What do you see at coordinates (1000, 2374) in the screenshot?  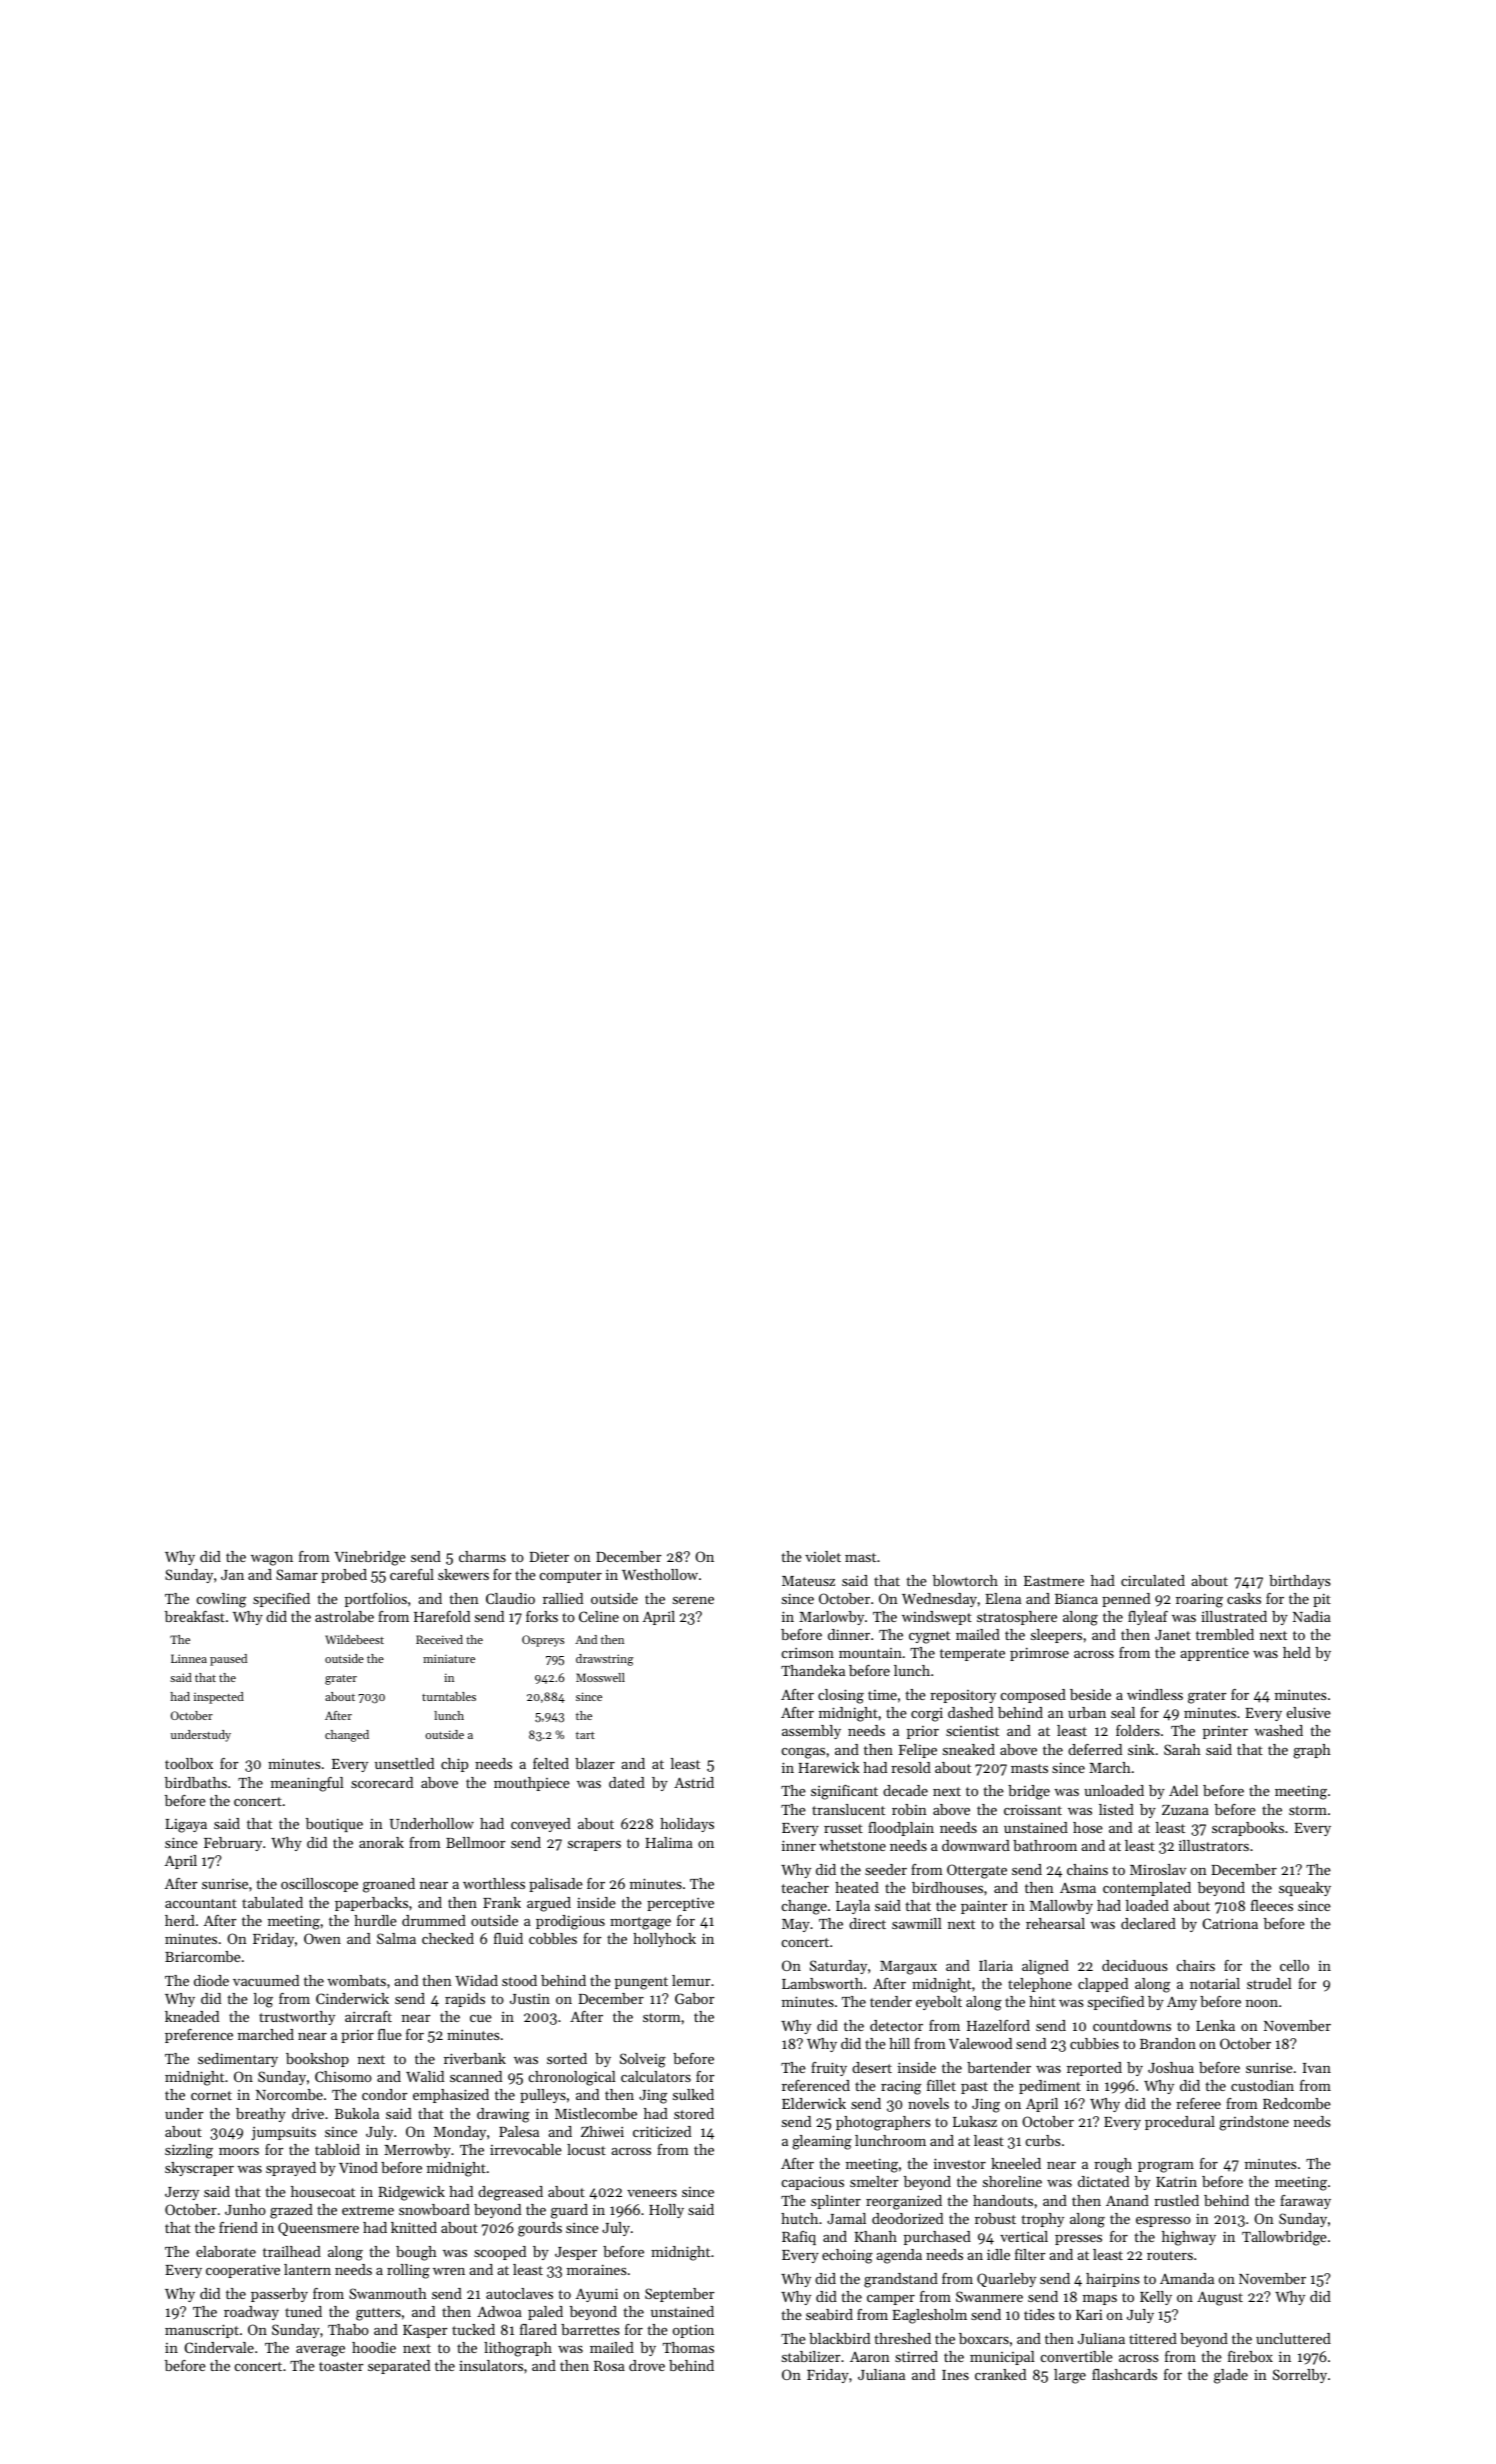 I see `cranked` at bounding box center [1000, 2374].
